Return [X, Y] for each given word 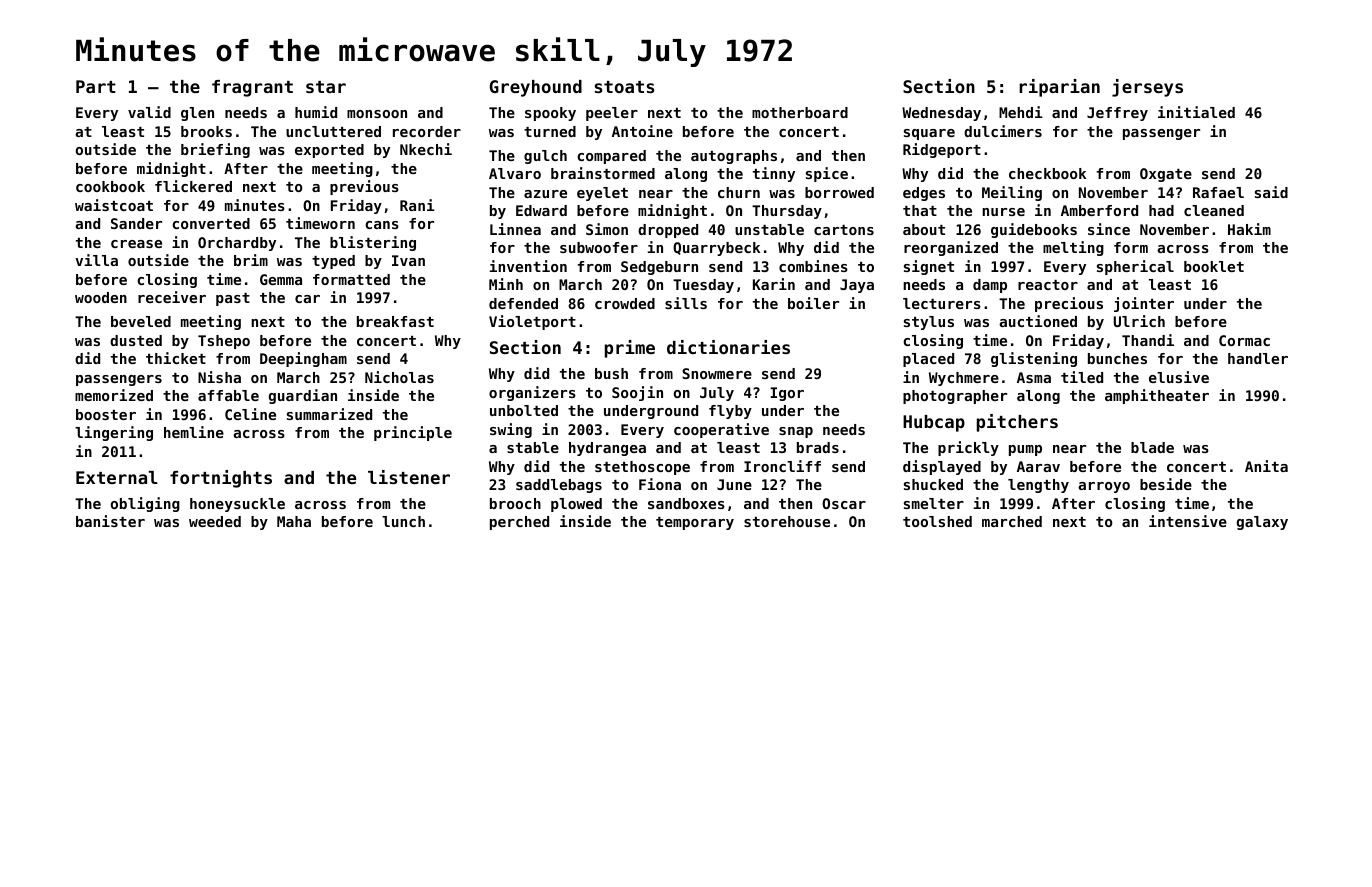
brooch [515, 503]
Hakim [1249, 229]
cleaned [1214, 210]
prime [630, 349]
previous [364, 187]
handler [1258, 358]
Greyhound [535, 88]
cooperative [721, 430]
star [326, 87]
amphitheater [1157, 396]
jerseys [1147, 88]
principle [413, 433]
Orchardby [237, 244]
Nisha [219, 377]
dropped [668, 231]
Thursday [787, 212]
